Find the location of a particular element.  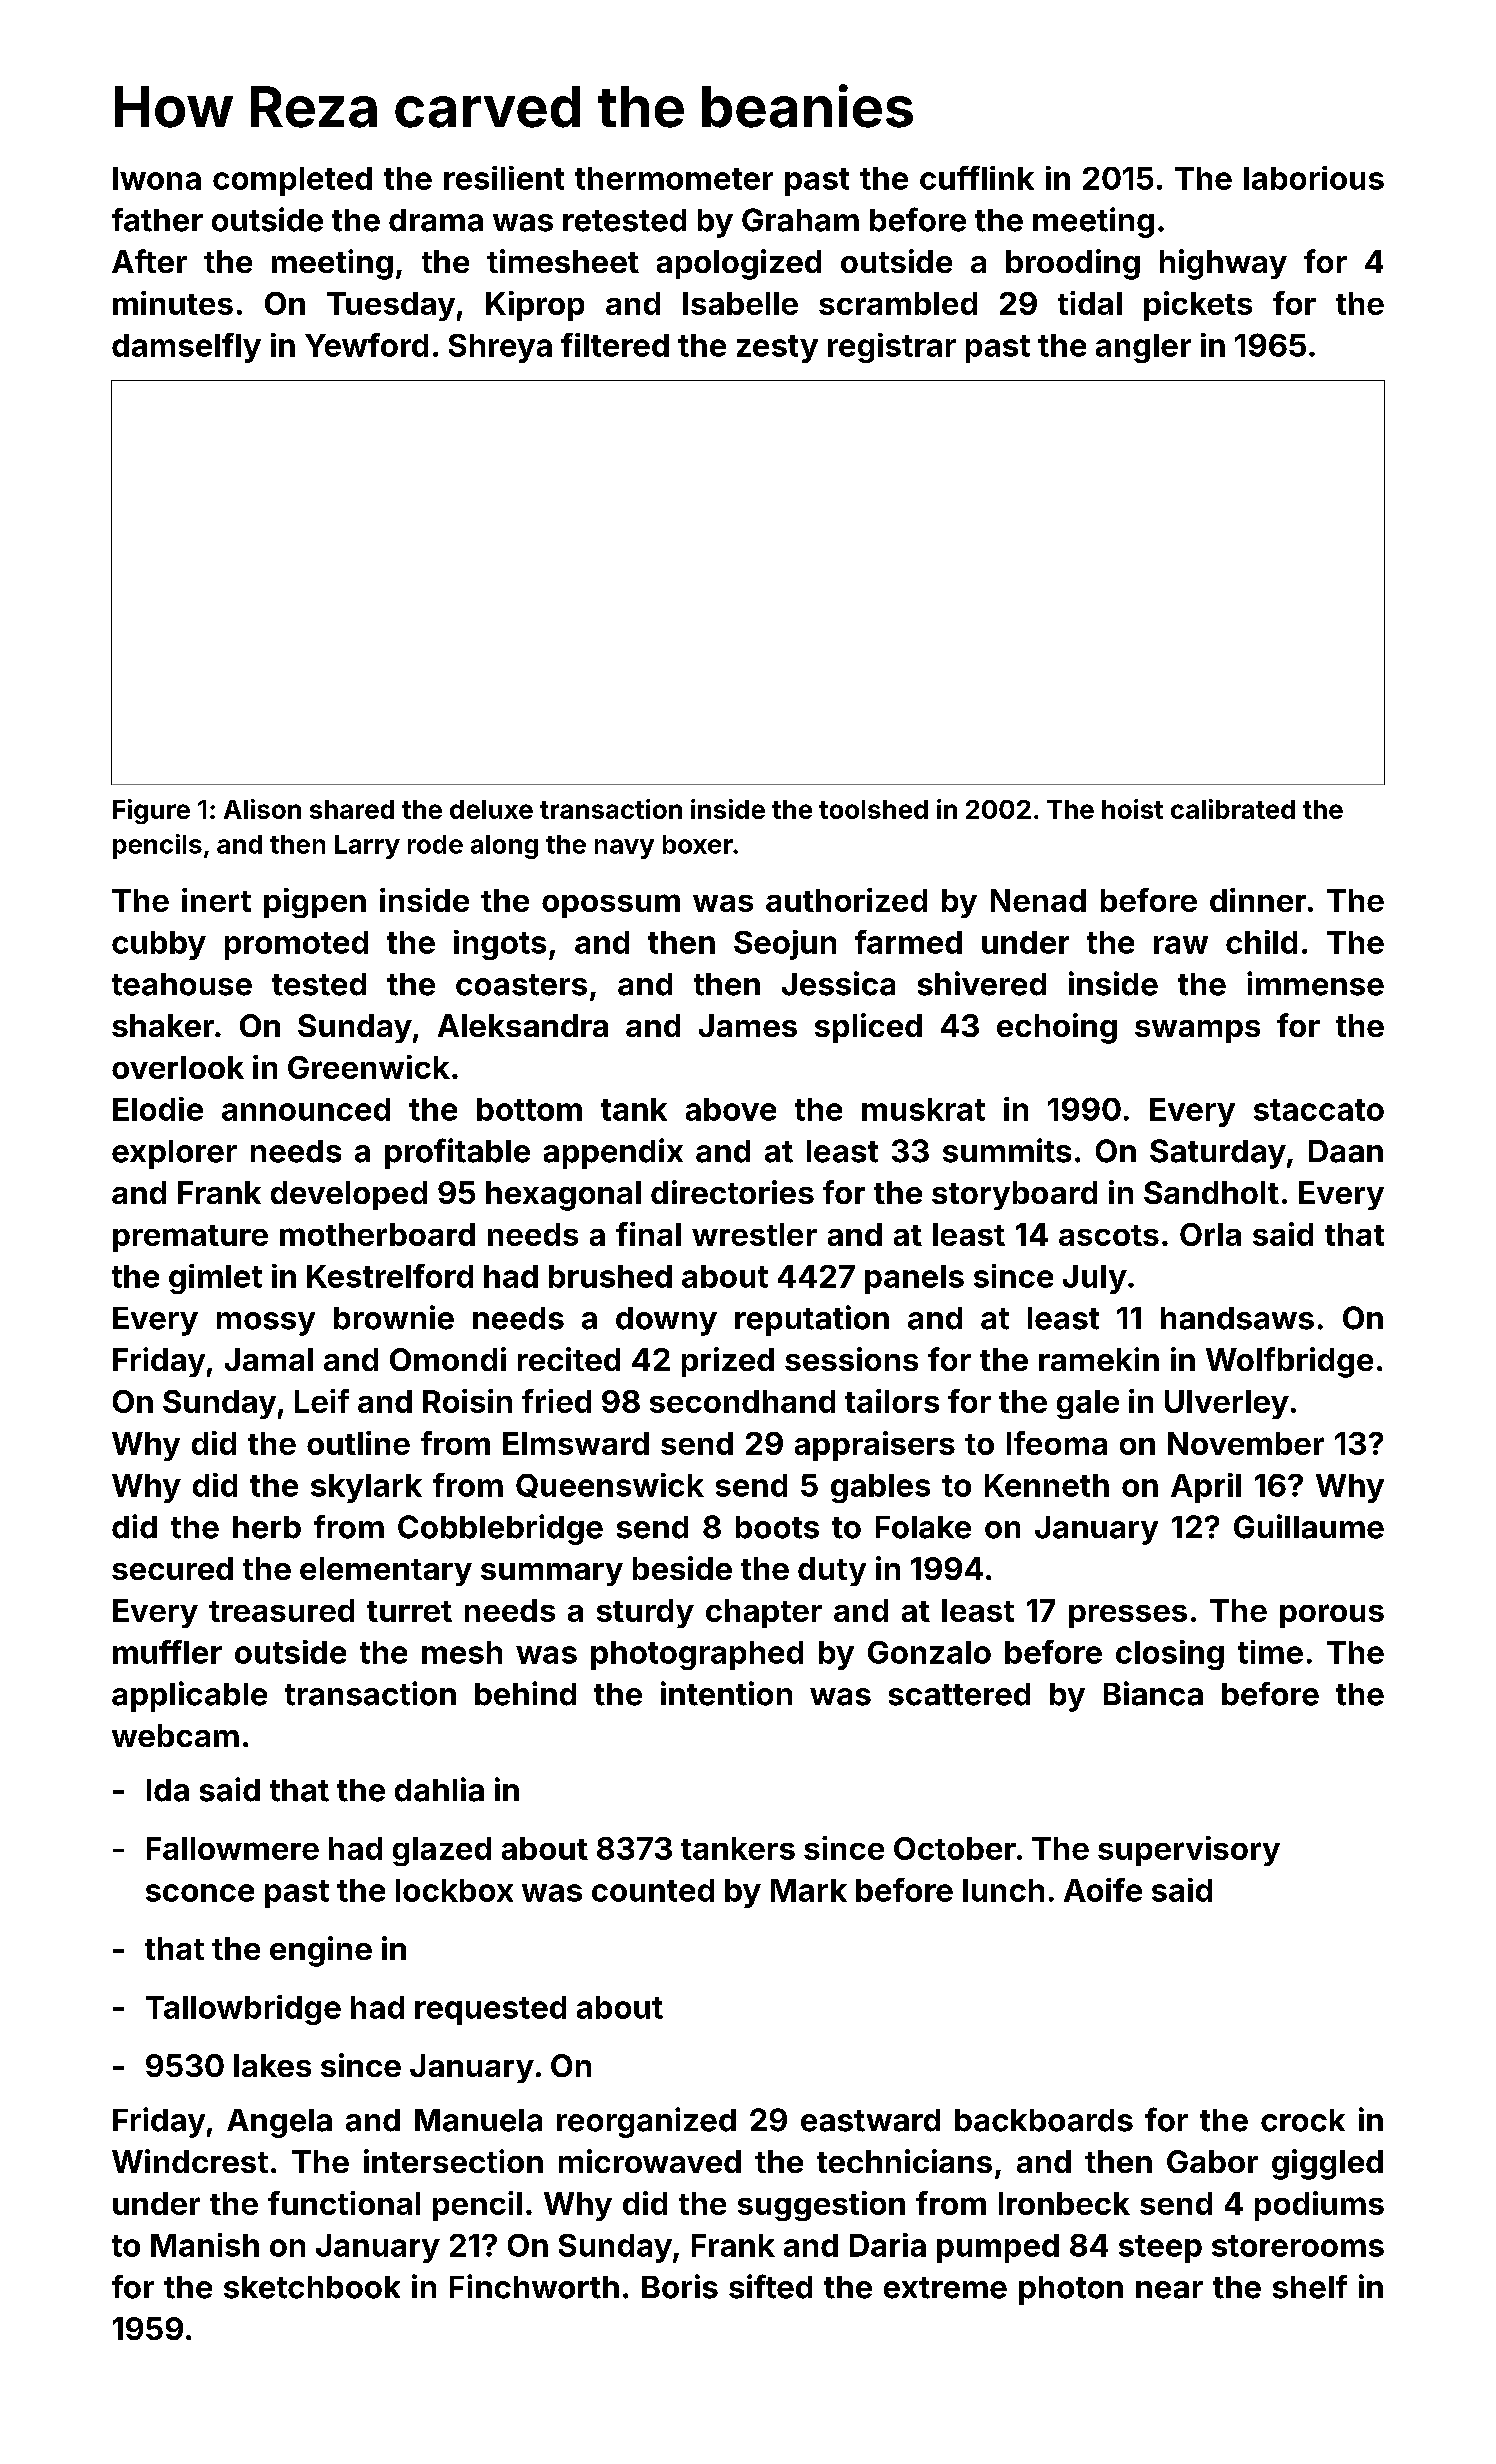

secured is located at coordinates (172, 1568).
